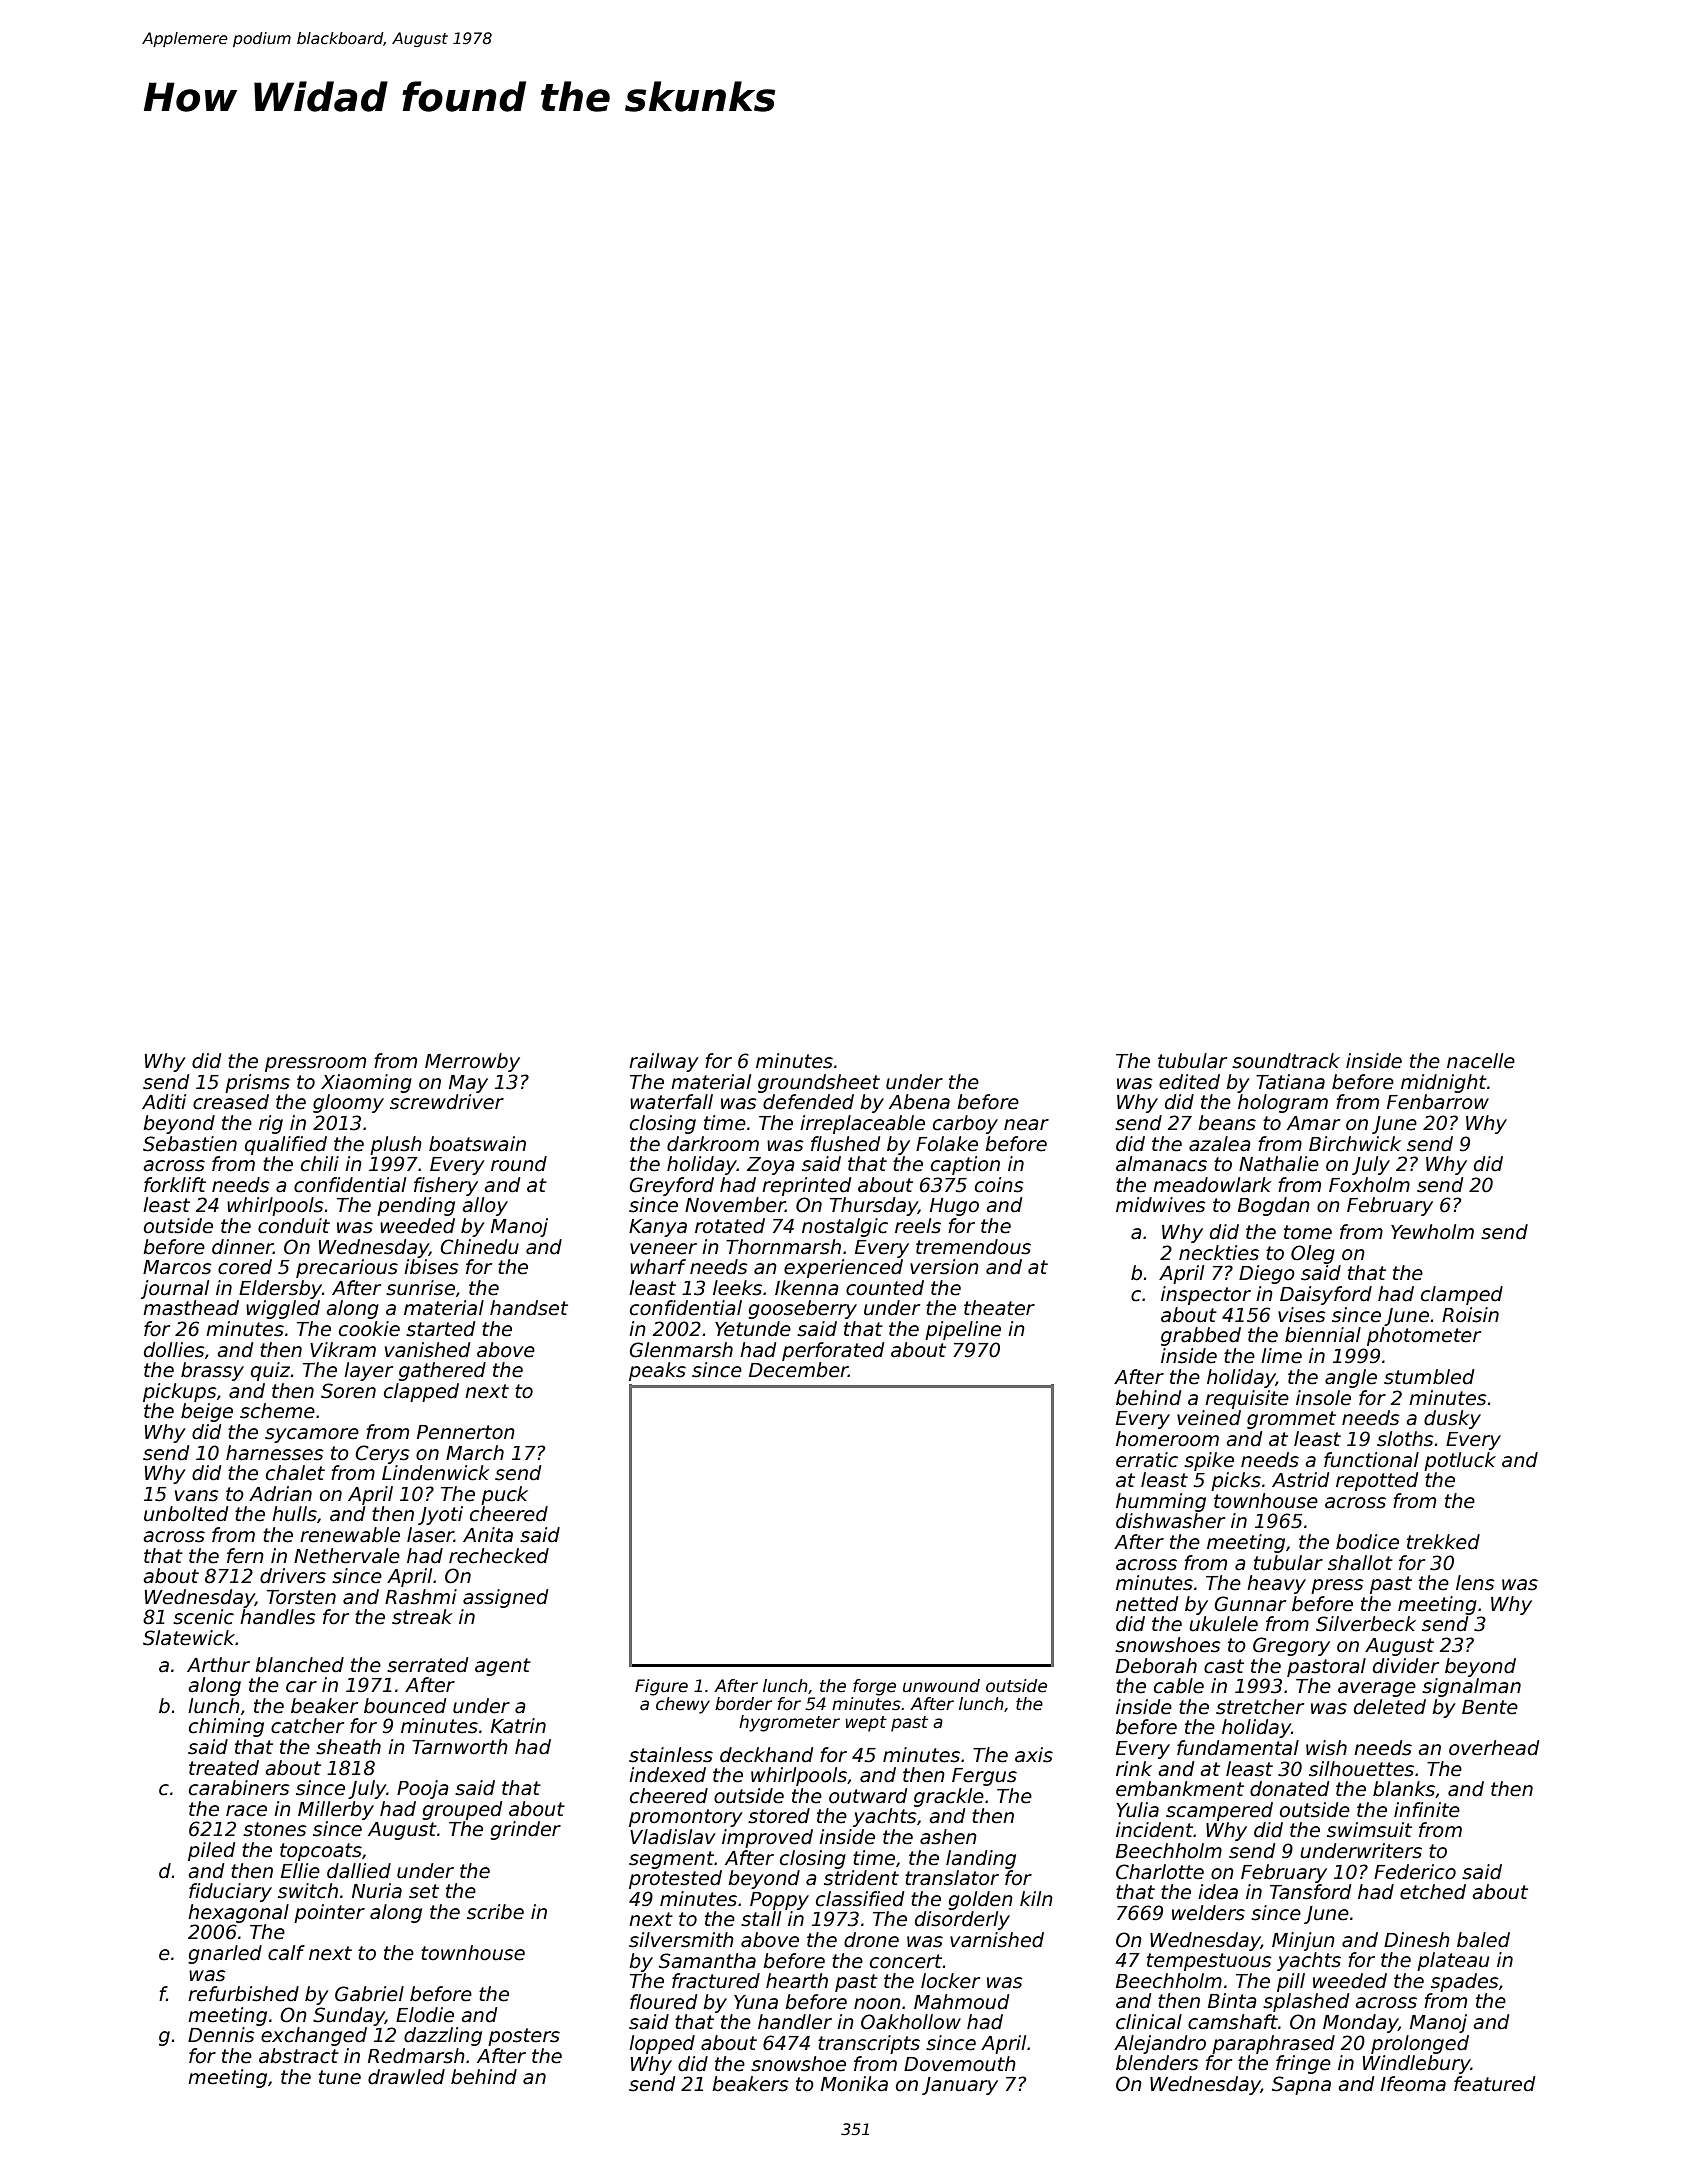 The height and width of the screenshot is (2178, 1683). I want to click on dinner, so click(242, 1247).
